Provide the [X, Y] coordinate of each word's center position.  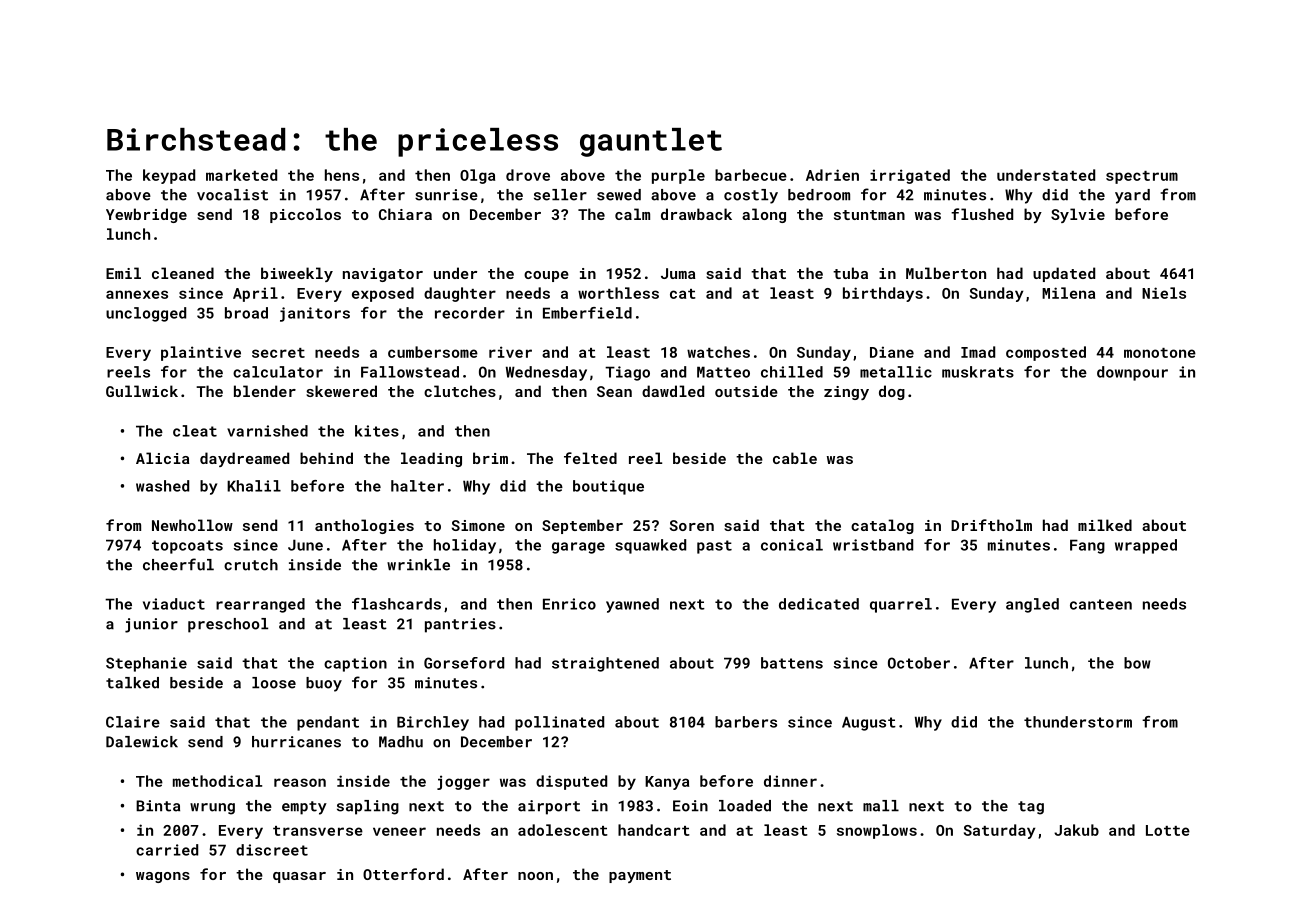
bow [1137, 663]
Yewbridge [146, 215]
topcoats [187, 547]
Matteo [723, 372]
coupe [546, 276]
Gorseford [464, 663]
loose [274, 683]
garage [578, 548]
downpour [1132, 373]
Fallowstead [410, 372]
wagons [163, 877]
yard [1132, 196]
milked [1105, 525]
